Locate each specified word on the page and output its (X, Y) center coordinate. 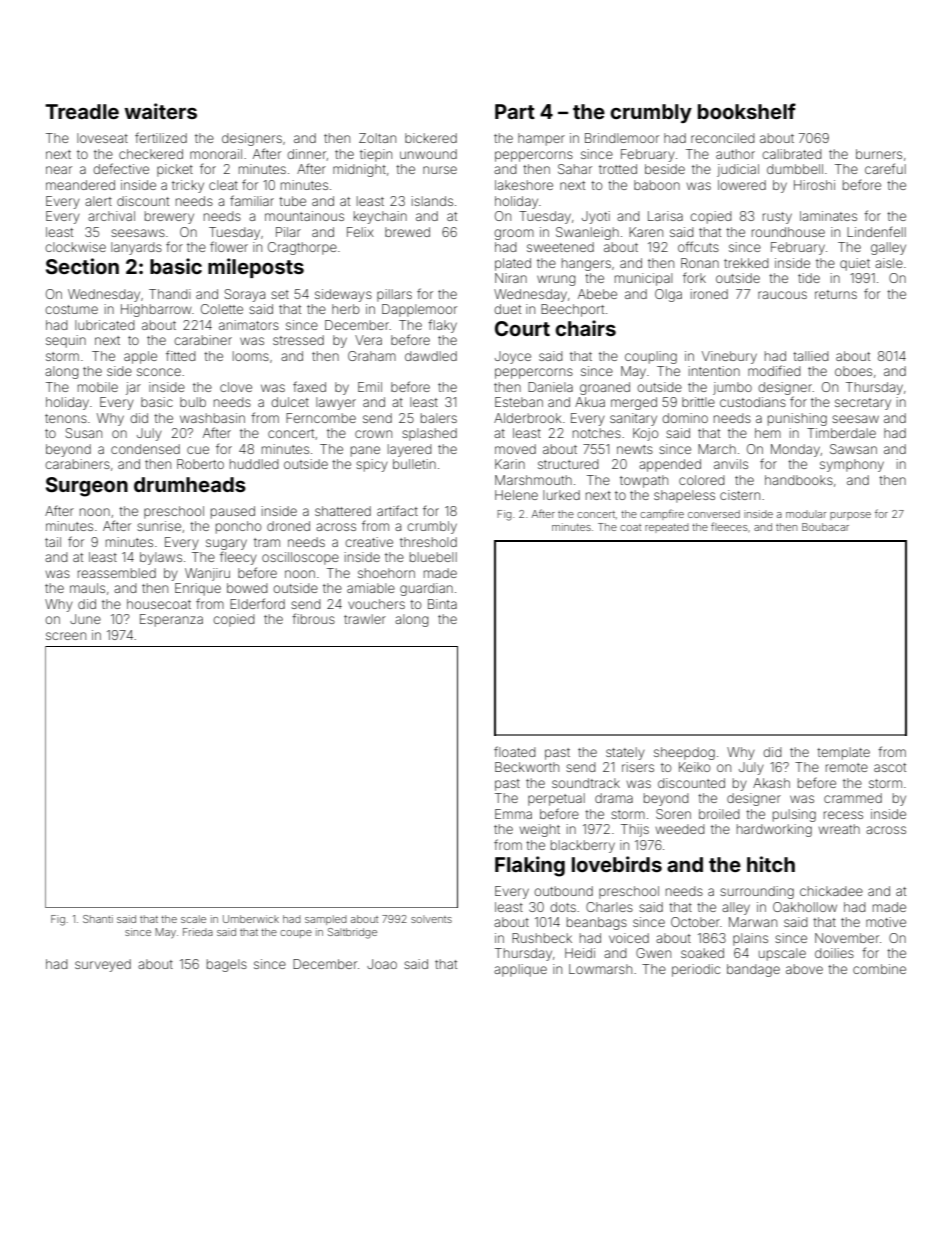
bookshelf (747, 111)
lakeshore (524, 185)
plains (750, 939)
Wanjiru (207, 574)
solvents (431, 919)
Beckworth (527, 767)
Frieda (198, 932)
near (59, 170)
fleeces (729, 526)
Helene (516, 495)
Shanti (98, 919)
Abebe (597, 294)
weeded (680, 829)
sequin (66, 341)
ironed (709, 294)
